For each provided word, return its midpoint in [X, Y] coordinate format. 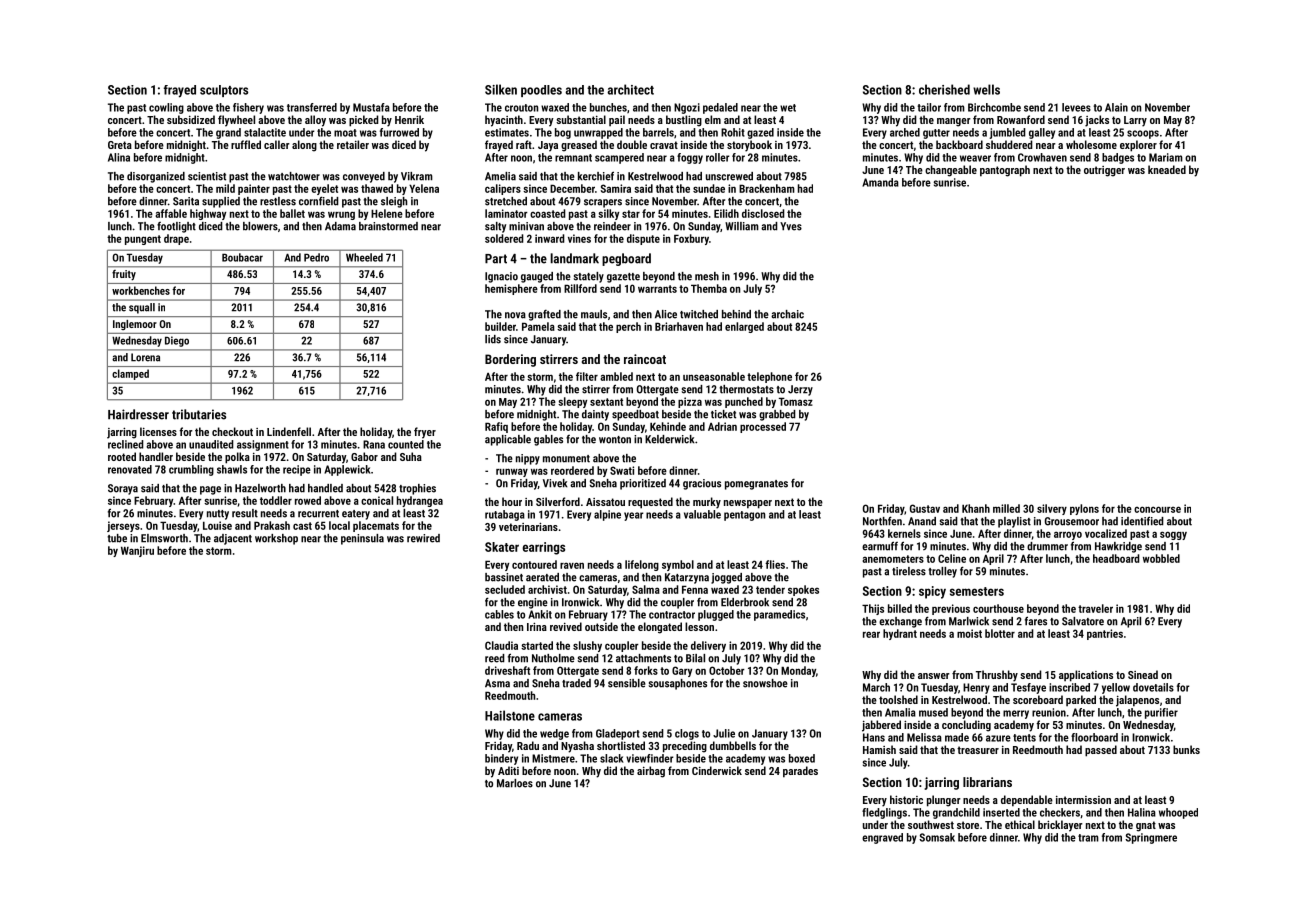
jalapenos [1137, 701]
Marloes [515, 783]
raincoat [645, 359]
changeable [951, 171]
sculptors [224, 91]
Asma [497, 683]
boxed [802, 758]
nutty [218, 515]
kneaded [1167, 169]
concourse [1157, 509]
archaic [787, 314]
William [742, 226]
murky [707, 503]
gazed [760, 133]
